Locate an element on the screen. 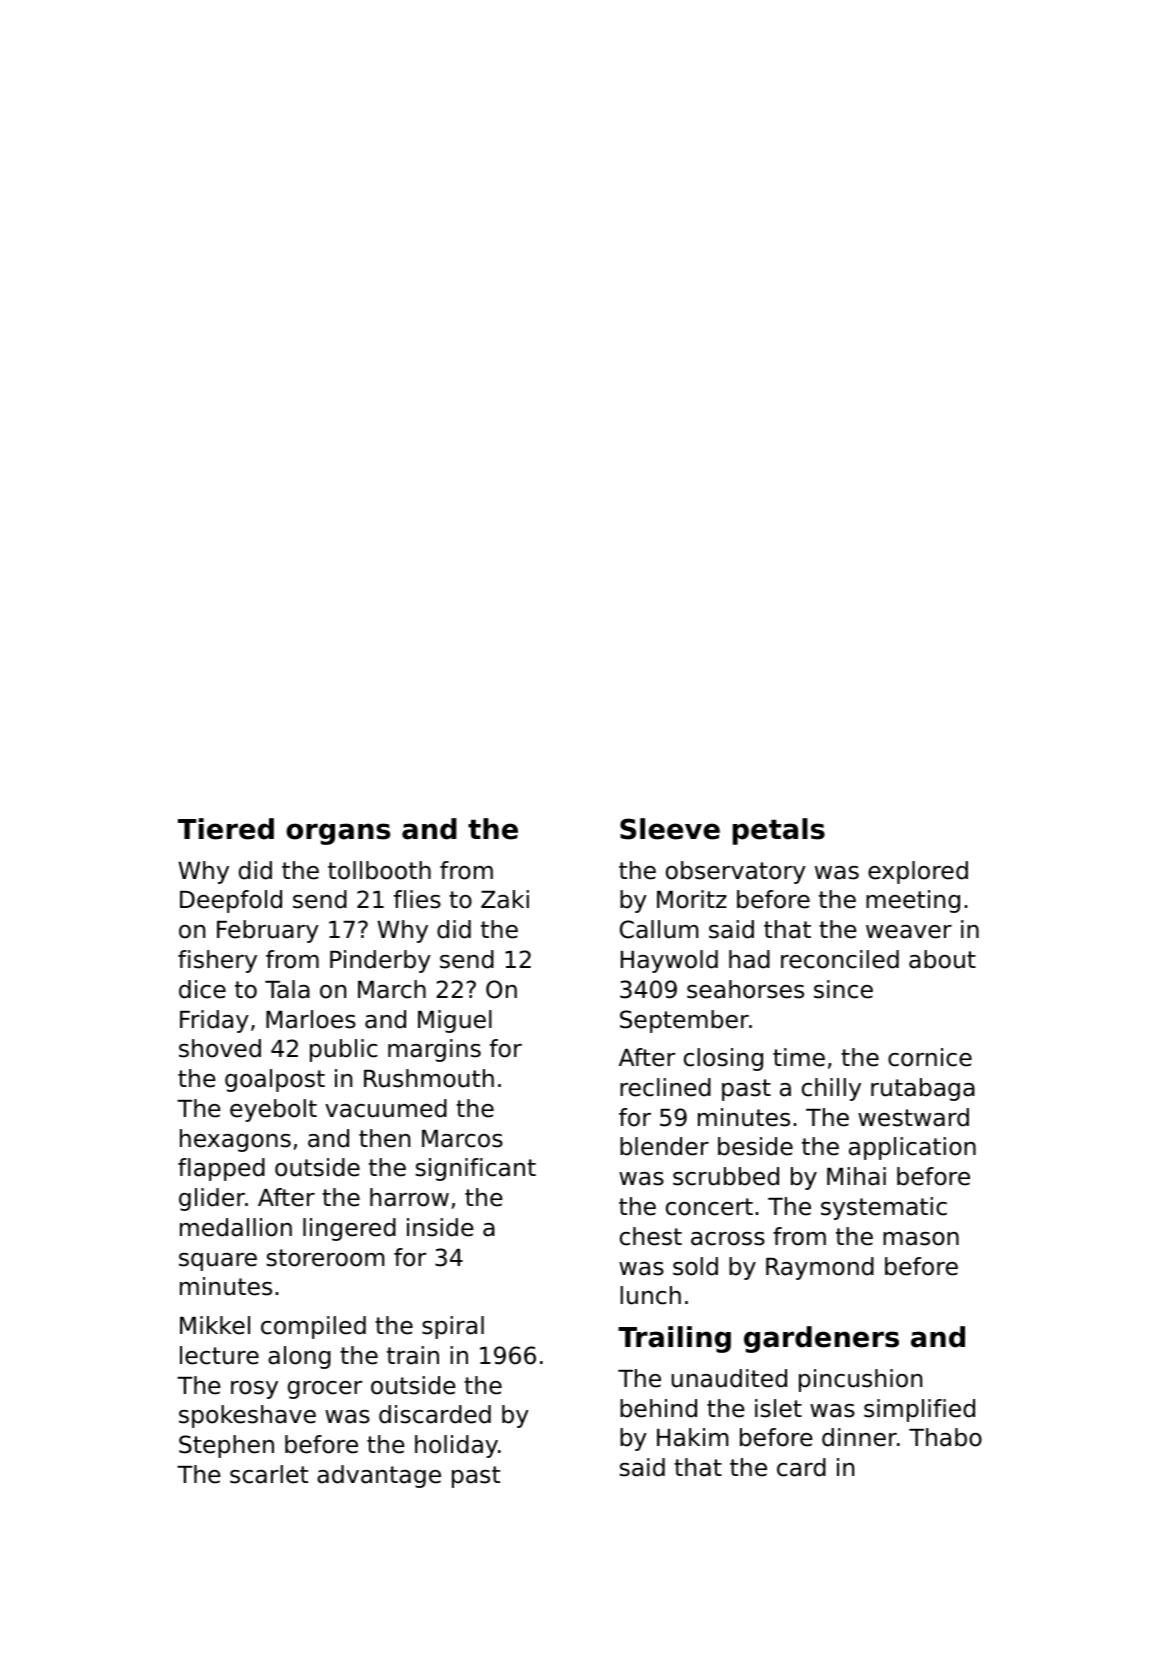 This screenshot has width=1165, height=1654. organs is located at coordinates (338, 834).
